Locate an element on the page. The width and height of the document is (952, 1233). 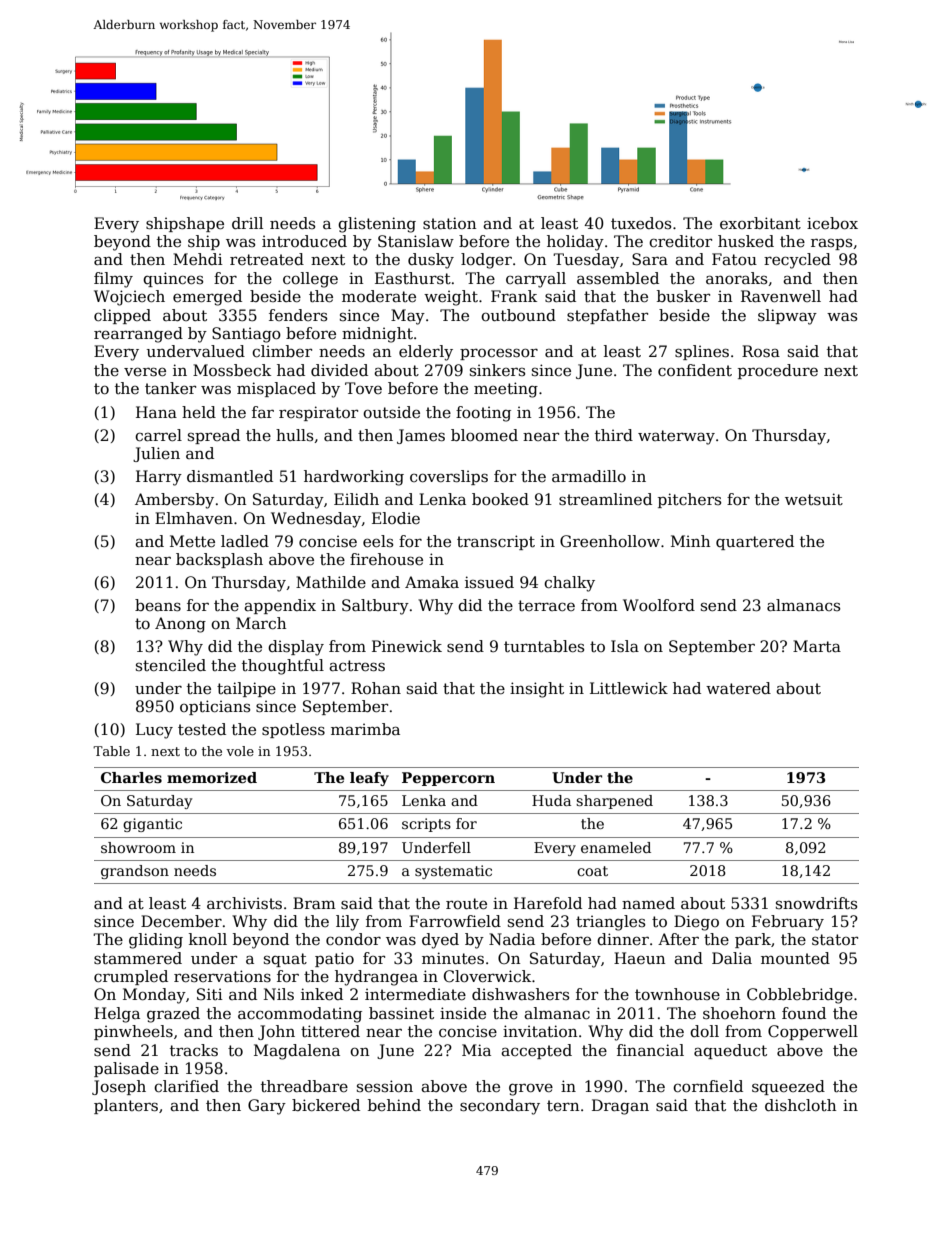
anoraks is located at coordinates (737, 278).
